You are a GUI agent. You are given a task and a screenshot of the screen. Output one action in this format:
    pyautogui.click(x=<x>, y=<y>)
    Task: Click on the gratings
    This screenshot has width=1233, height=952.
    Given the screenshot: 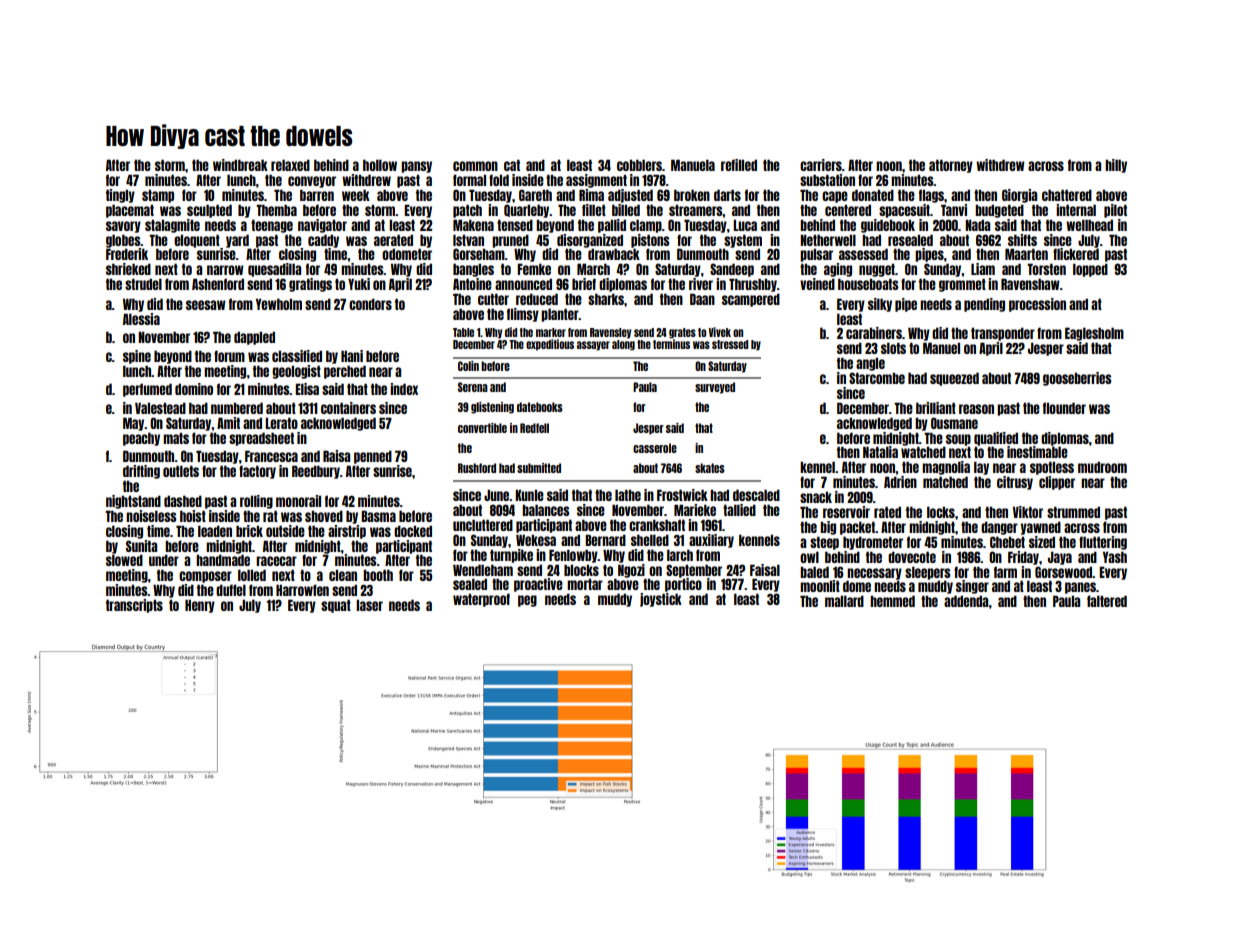 What is the action you would take?
    pyautogui.click(x=310, y=285)
